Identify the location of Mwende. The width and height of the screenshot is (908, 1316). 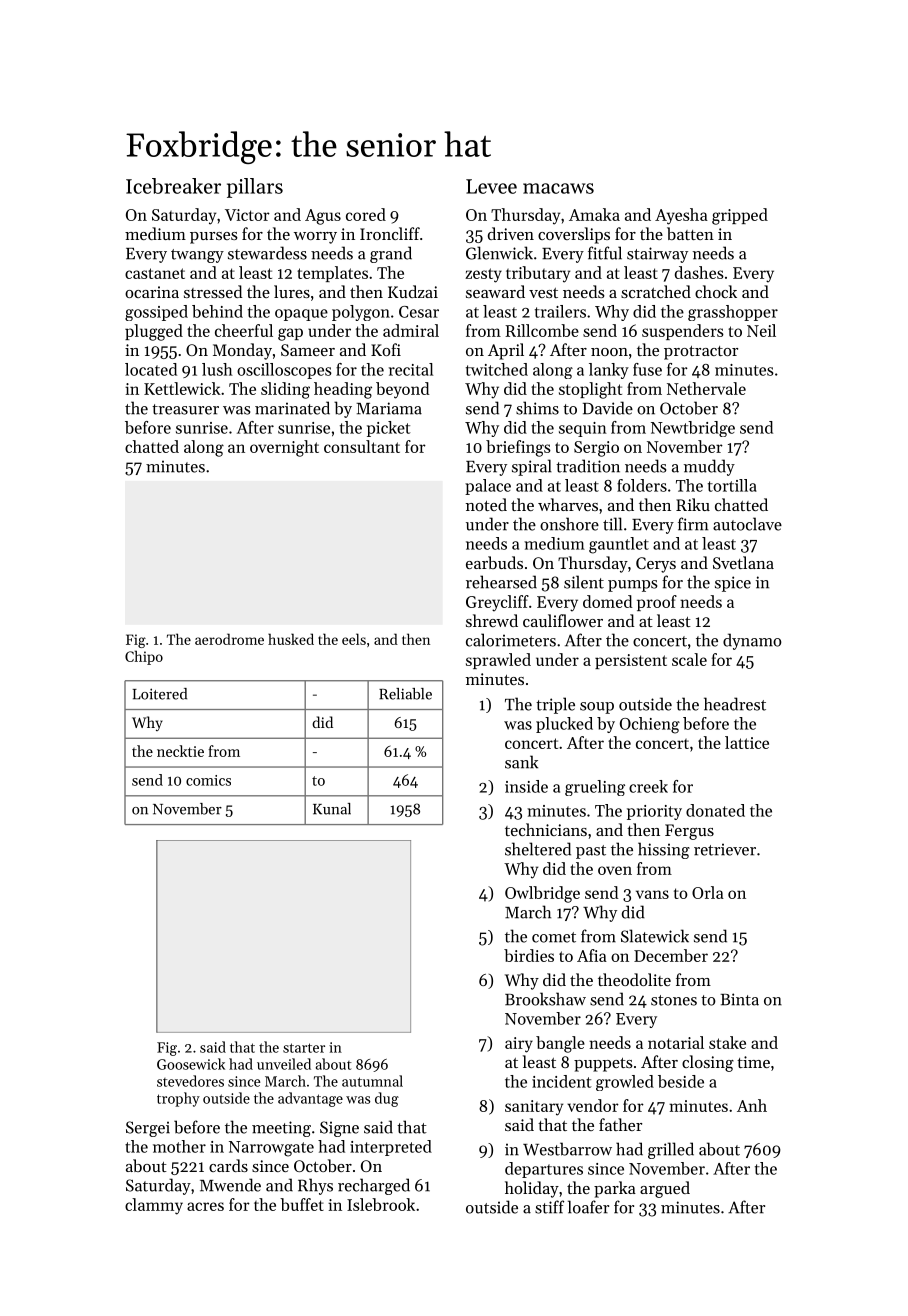
(230, 1185).
